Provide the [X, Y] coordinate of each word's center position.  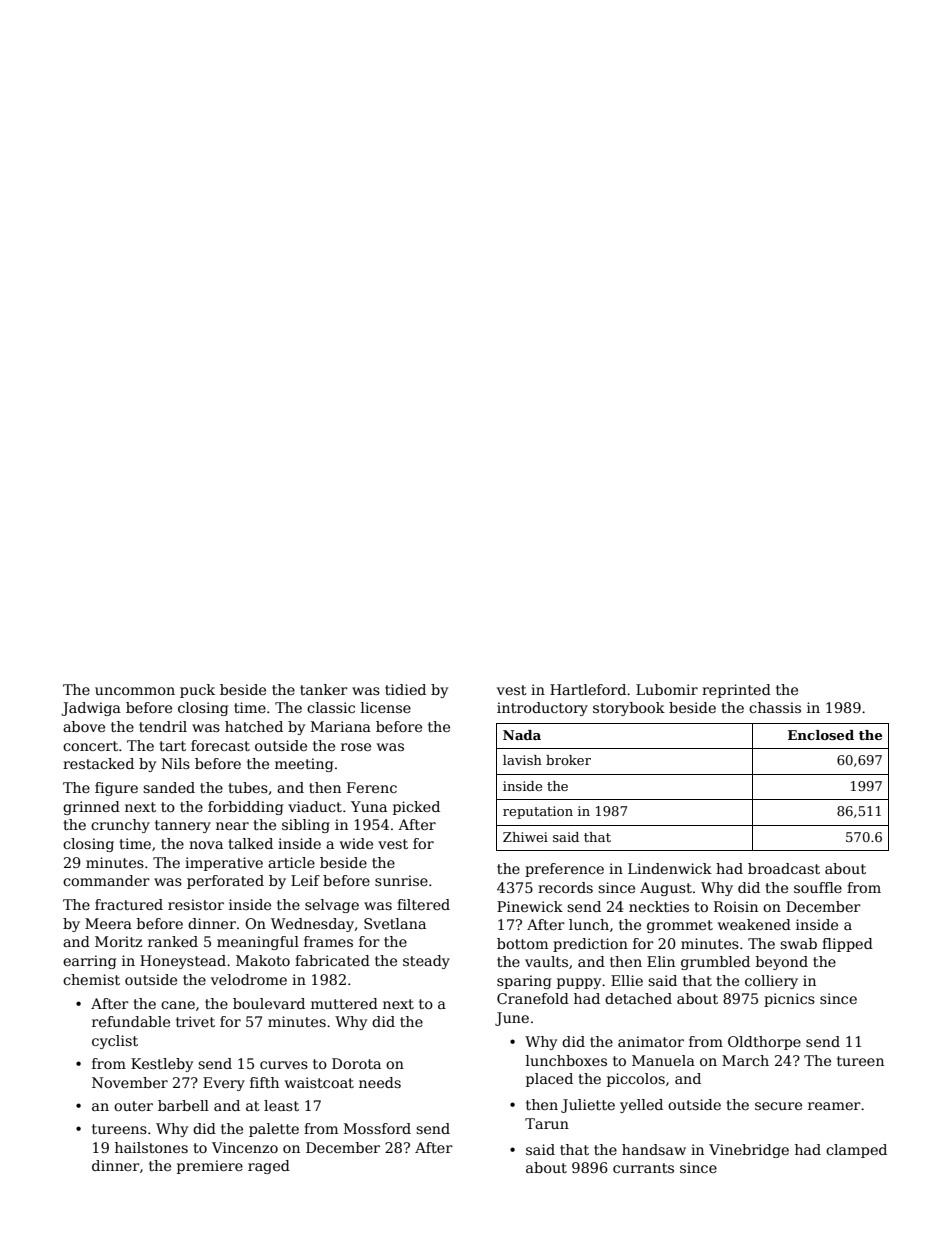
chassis [775, 707]
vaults [546, 961]
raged [269, 1167]
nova [206, 845]
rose [356, 747]
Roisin [736, 906]
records [565, 887]
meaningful [258, 943]
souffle [818, 887]
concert [90, 746]
